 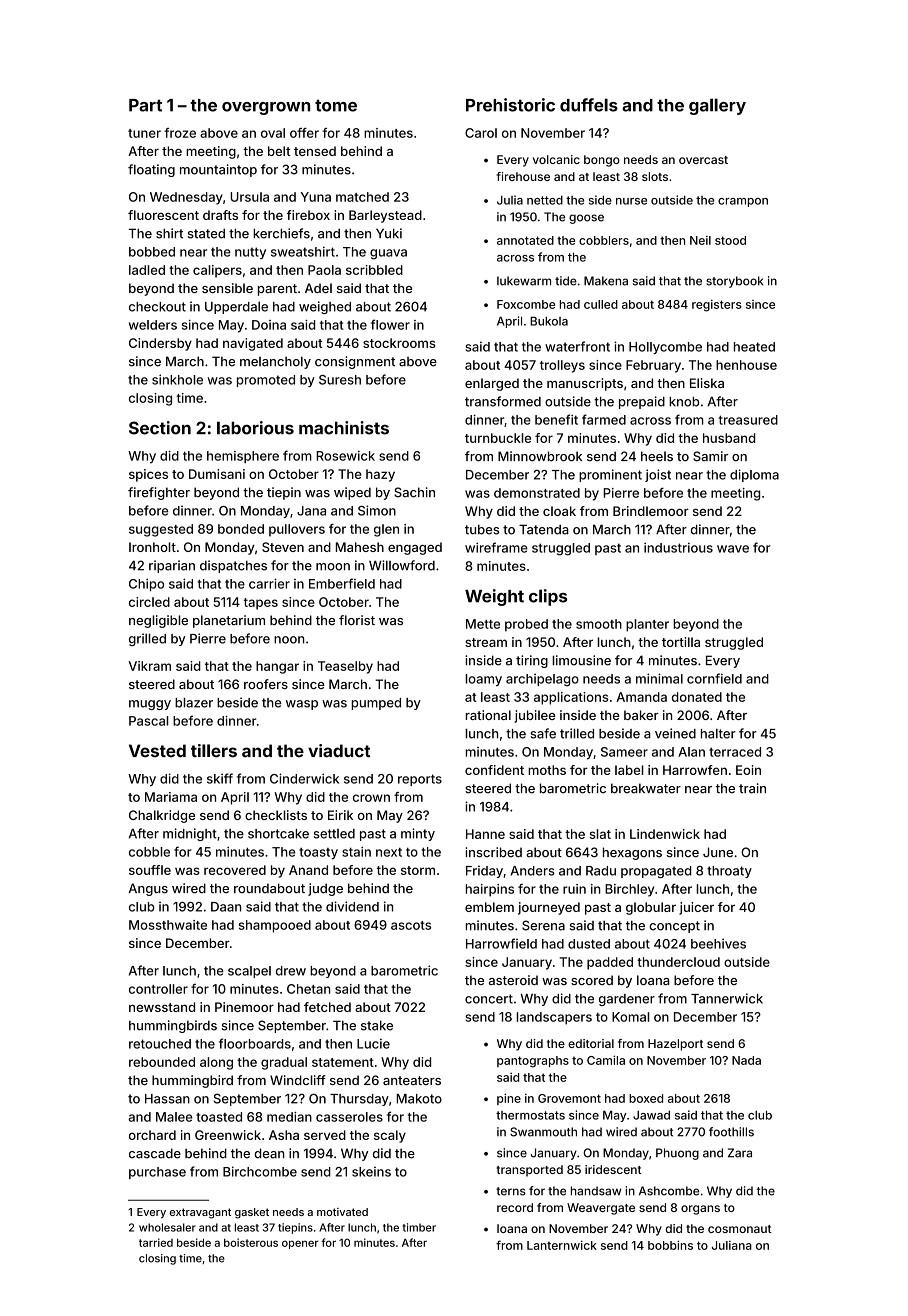 I want to click on train, so click(x=752, y=788).
